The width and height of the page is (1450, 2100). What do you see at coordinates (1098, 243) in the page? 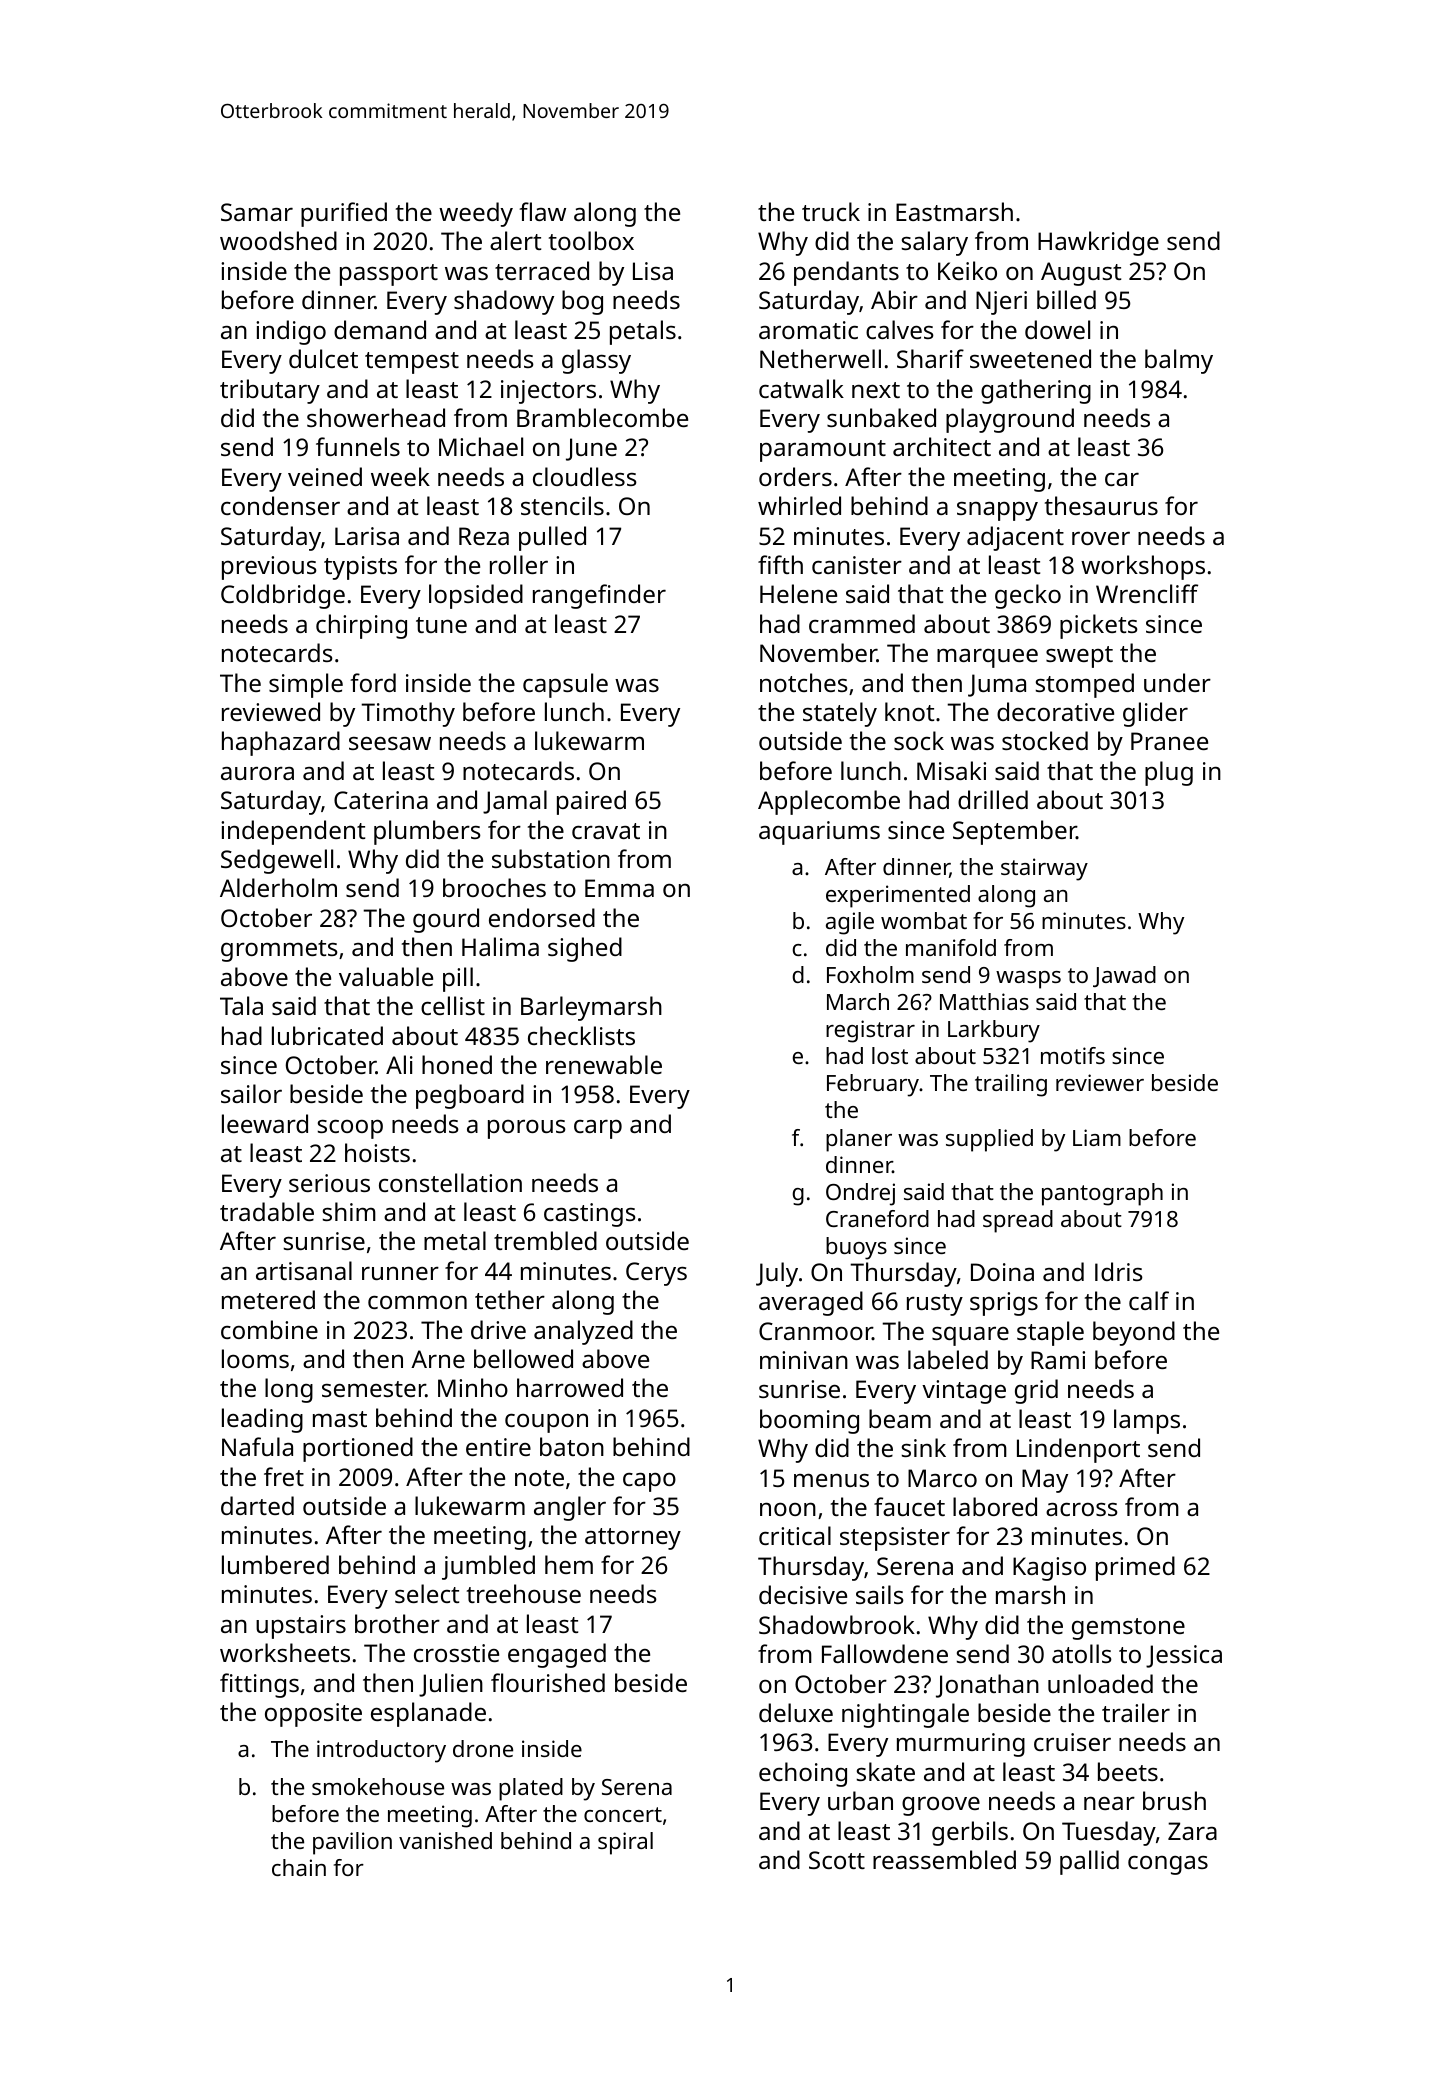
I see `Hawkridge` at bounding box center [1098, 243].
